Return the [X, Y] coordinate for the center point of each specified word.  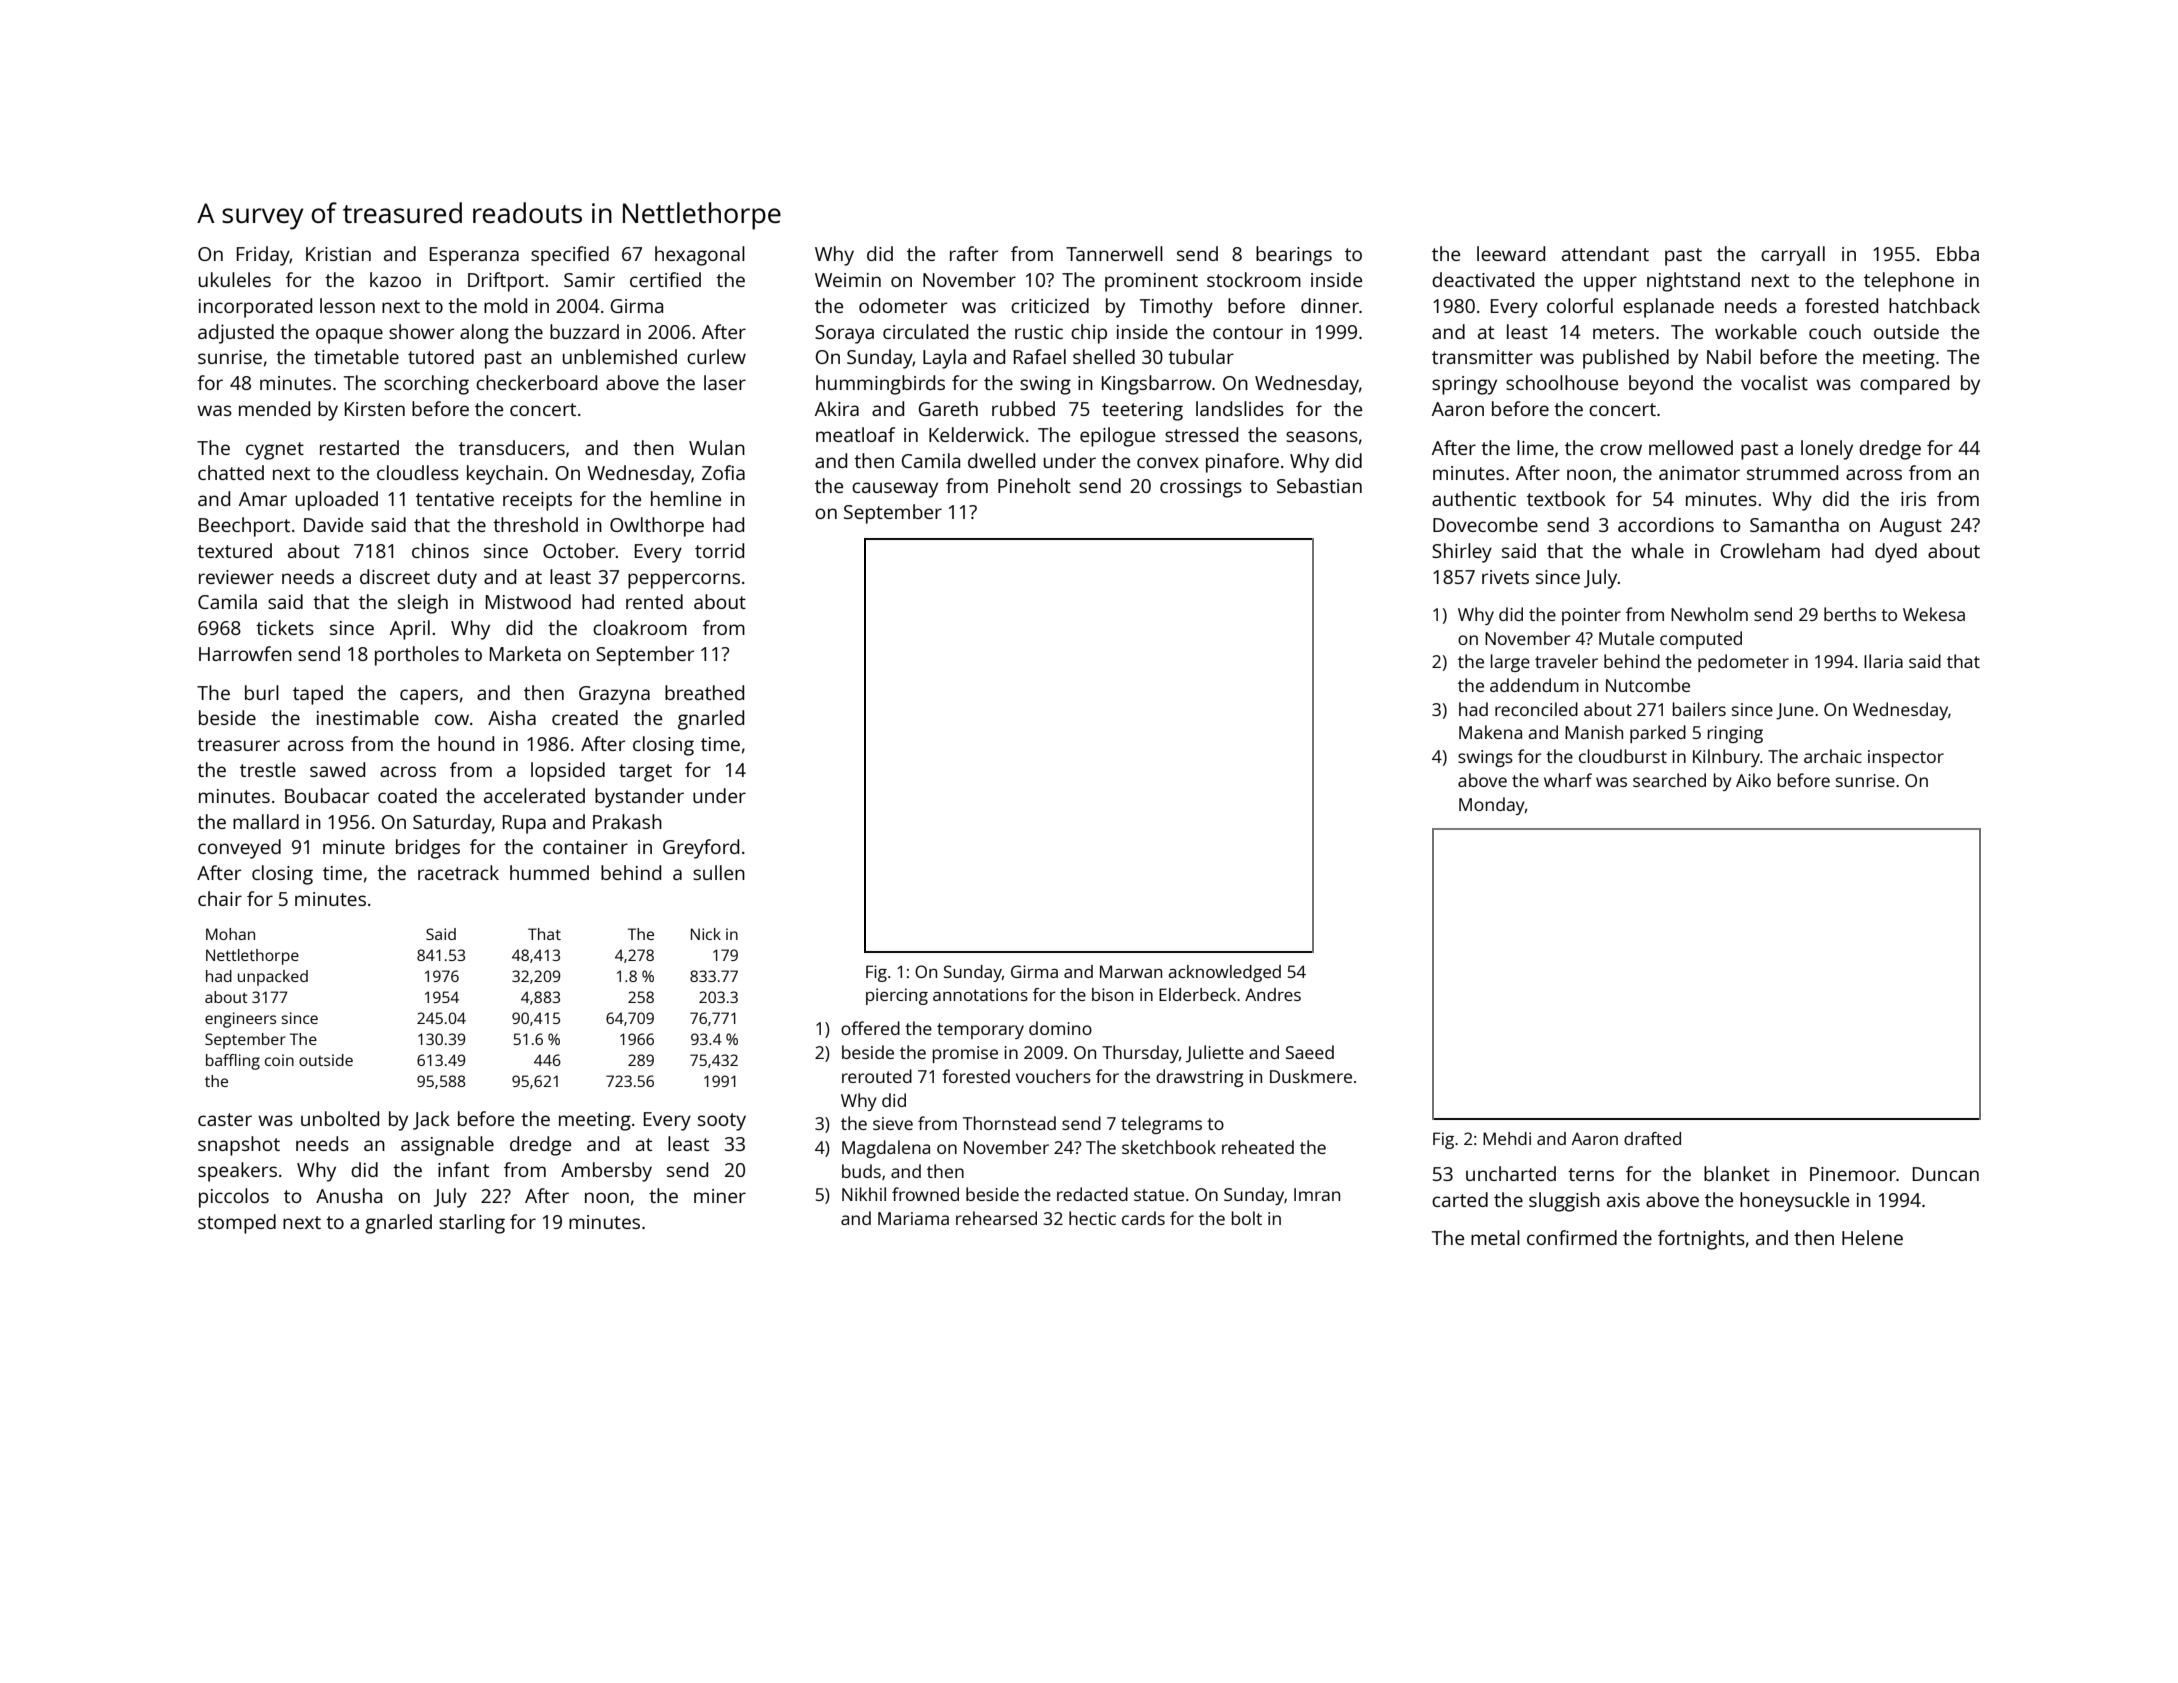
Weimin [848, 280]
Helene [1872, 1237]
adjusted [236, 334]
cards [1143, 1218]
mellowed [1691, 447]
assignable [447, 1146]
